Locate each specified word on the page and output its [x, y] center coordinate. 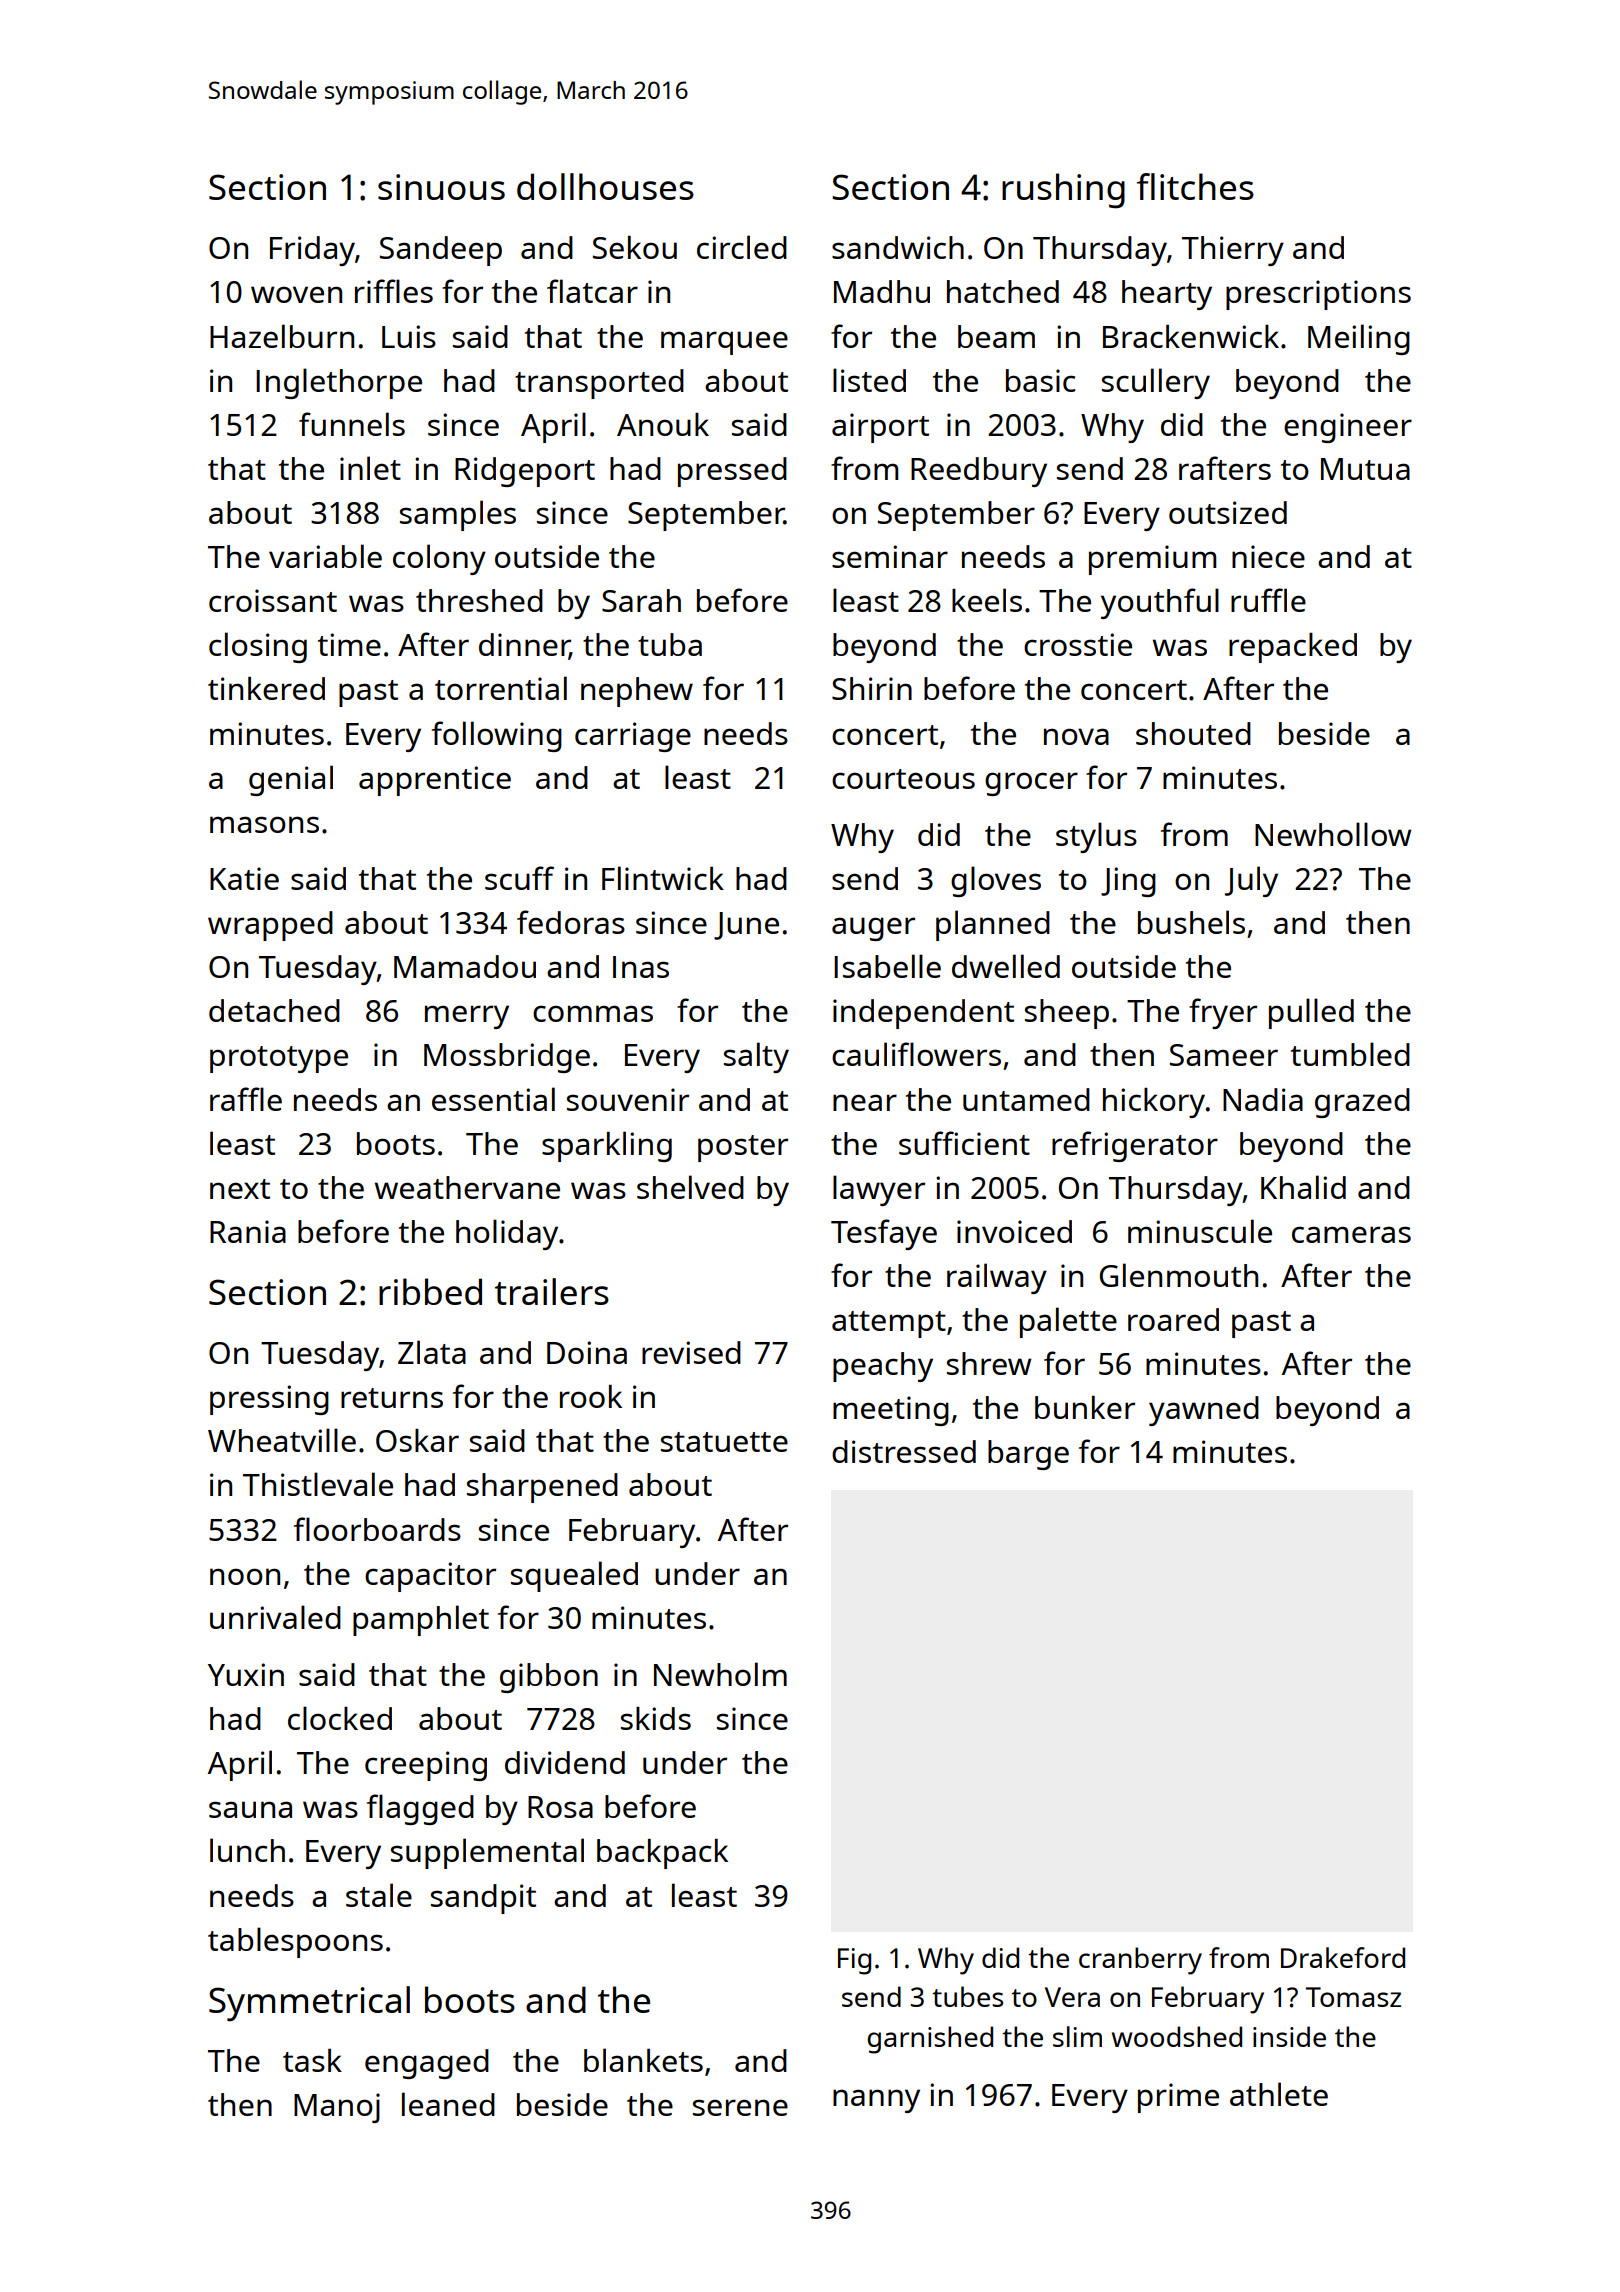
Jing [1128, 882]
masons [264, 824]
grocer [1031, 784]
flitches [1195, 186]
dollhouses [605, 186]
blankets [643, 2060]
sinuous [441, 187]
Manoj [337, 2108]
